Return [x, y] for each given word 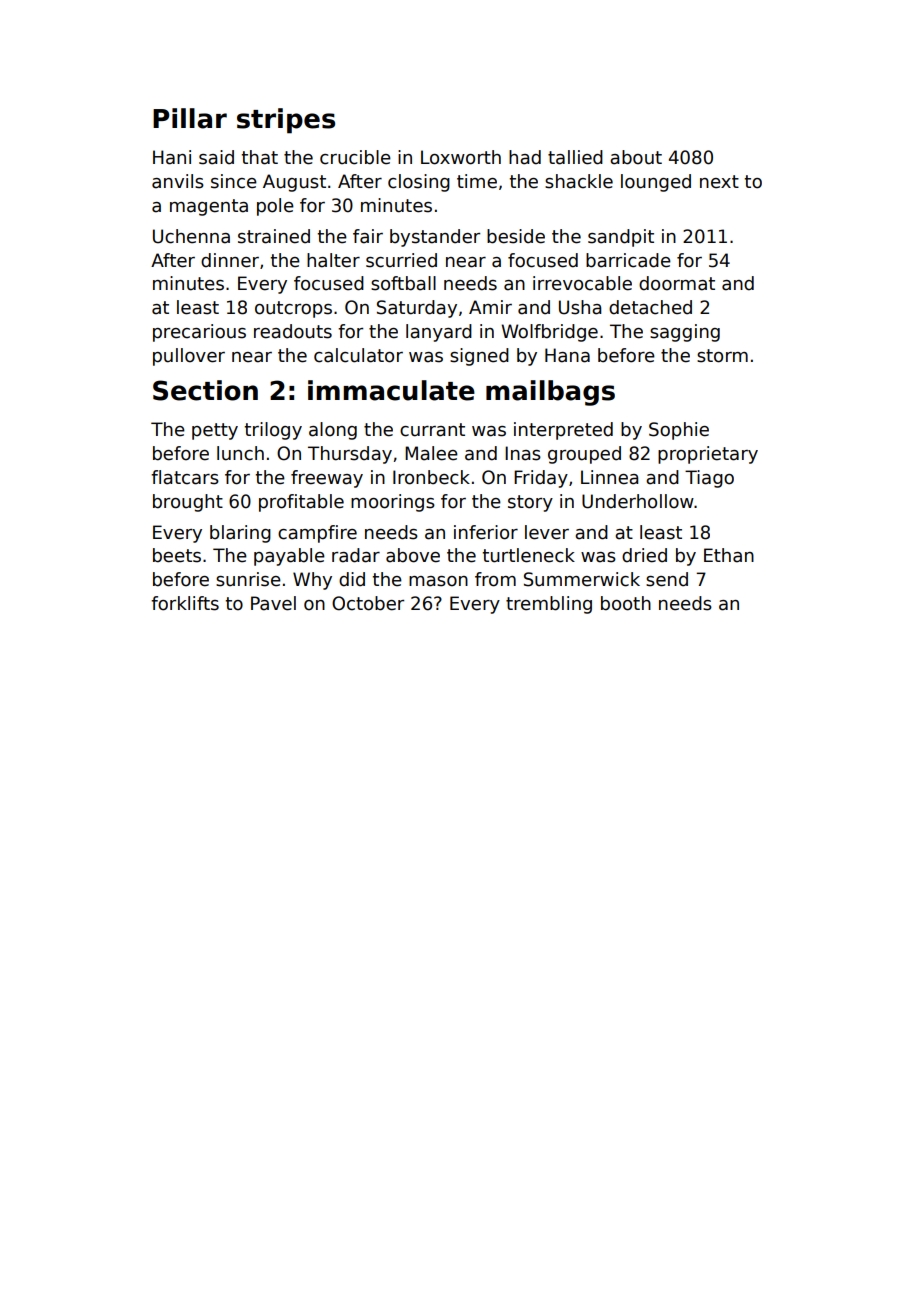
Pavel [273, 603]
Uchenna [191, 236]
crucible [355, 157]
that [259, 157]
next [719, 182]
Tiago [709, 479]
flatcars [185, 477]
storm [722, 356]
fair [368, 236]
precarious [199, 333]
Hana [567, 355]
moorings [393, 503]
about [636, 157]
